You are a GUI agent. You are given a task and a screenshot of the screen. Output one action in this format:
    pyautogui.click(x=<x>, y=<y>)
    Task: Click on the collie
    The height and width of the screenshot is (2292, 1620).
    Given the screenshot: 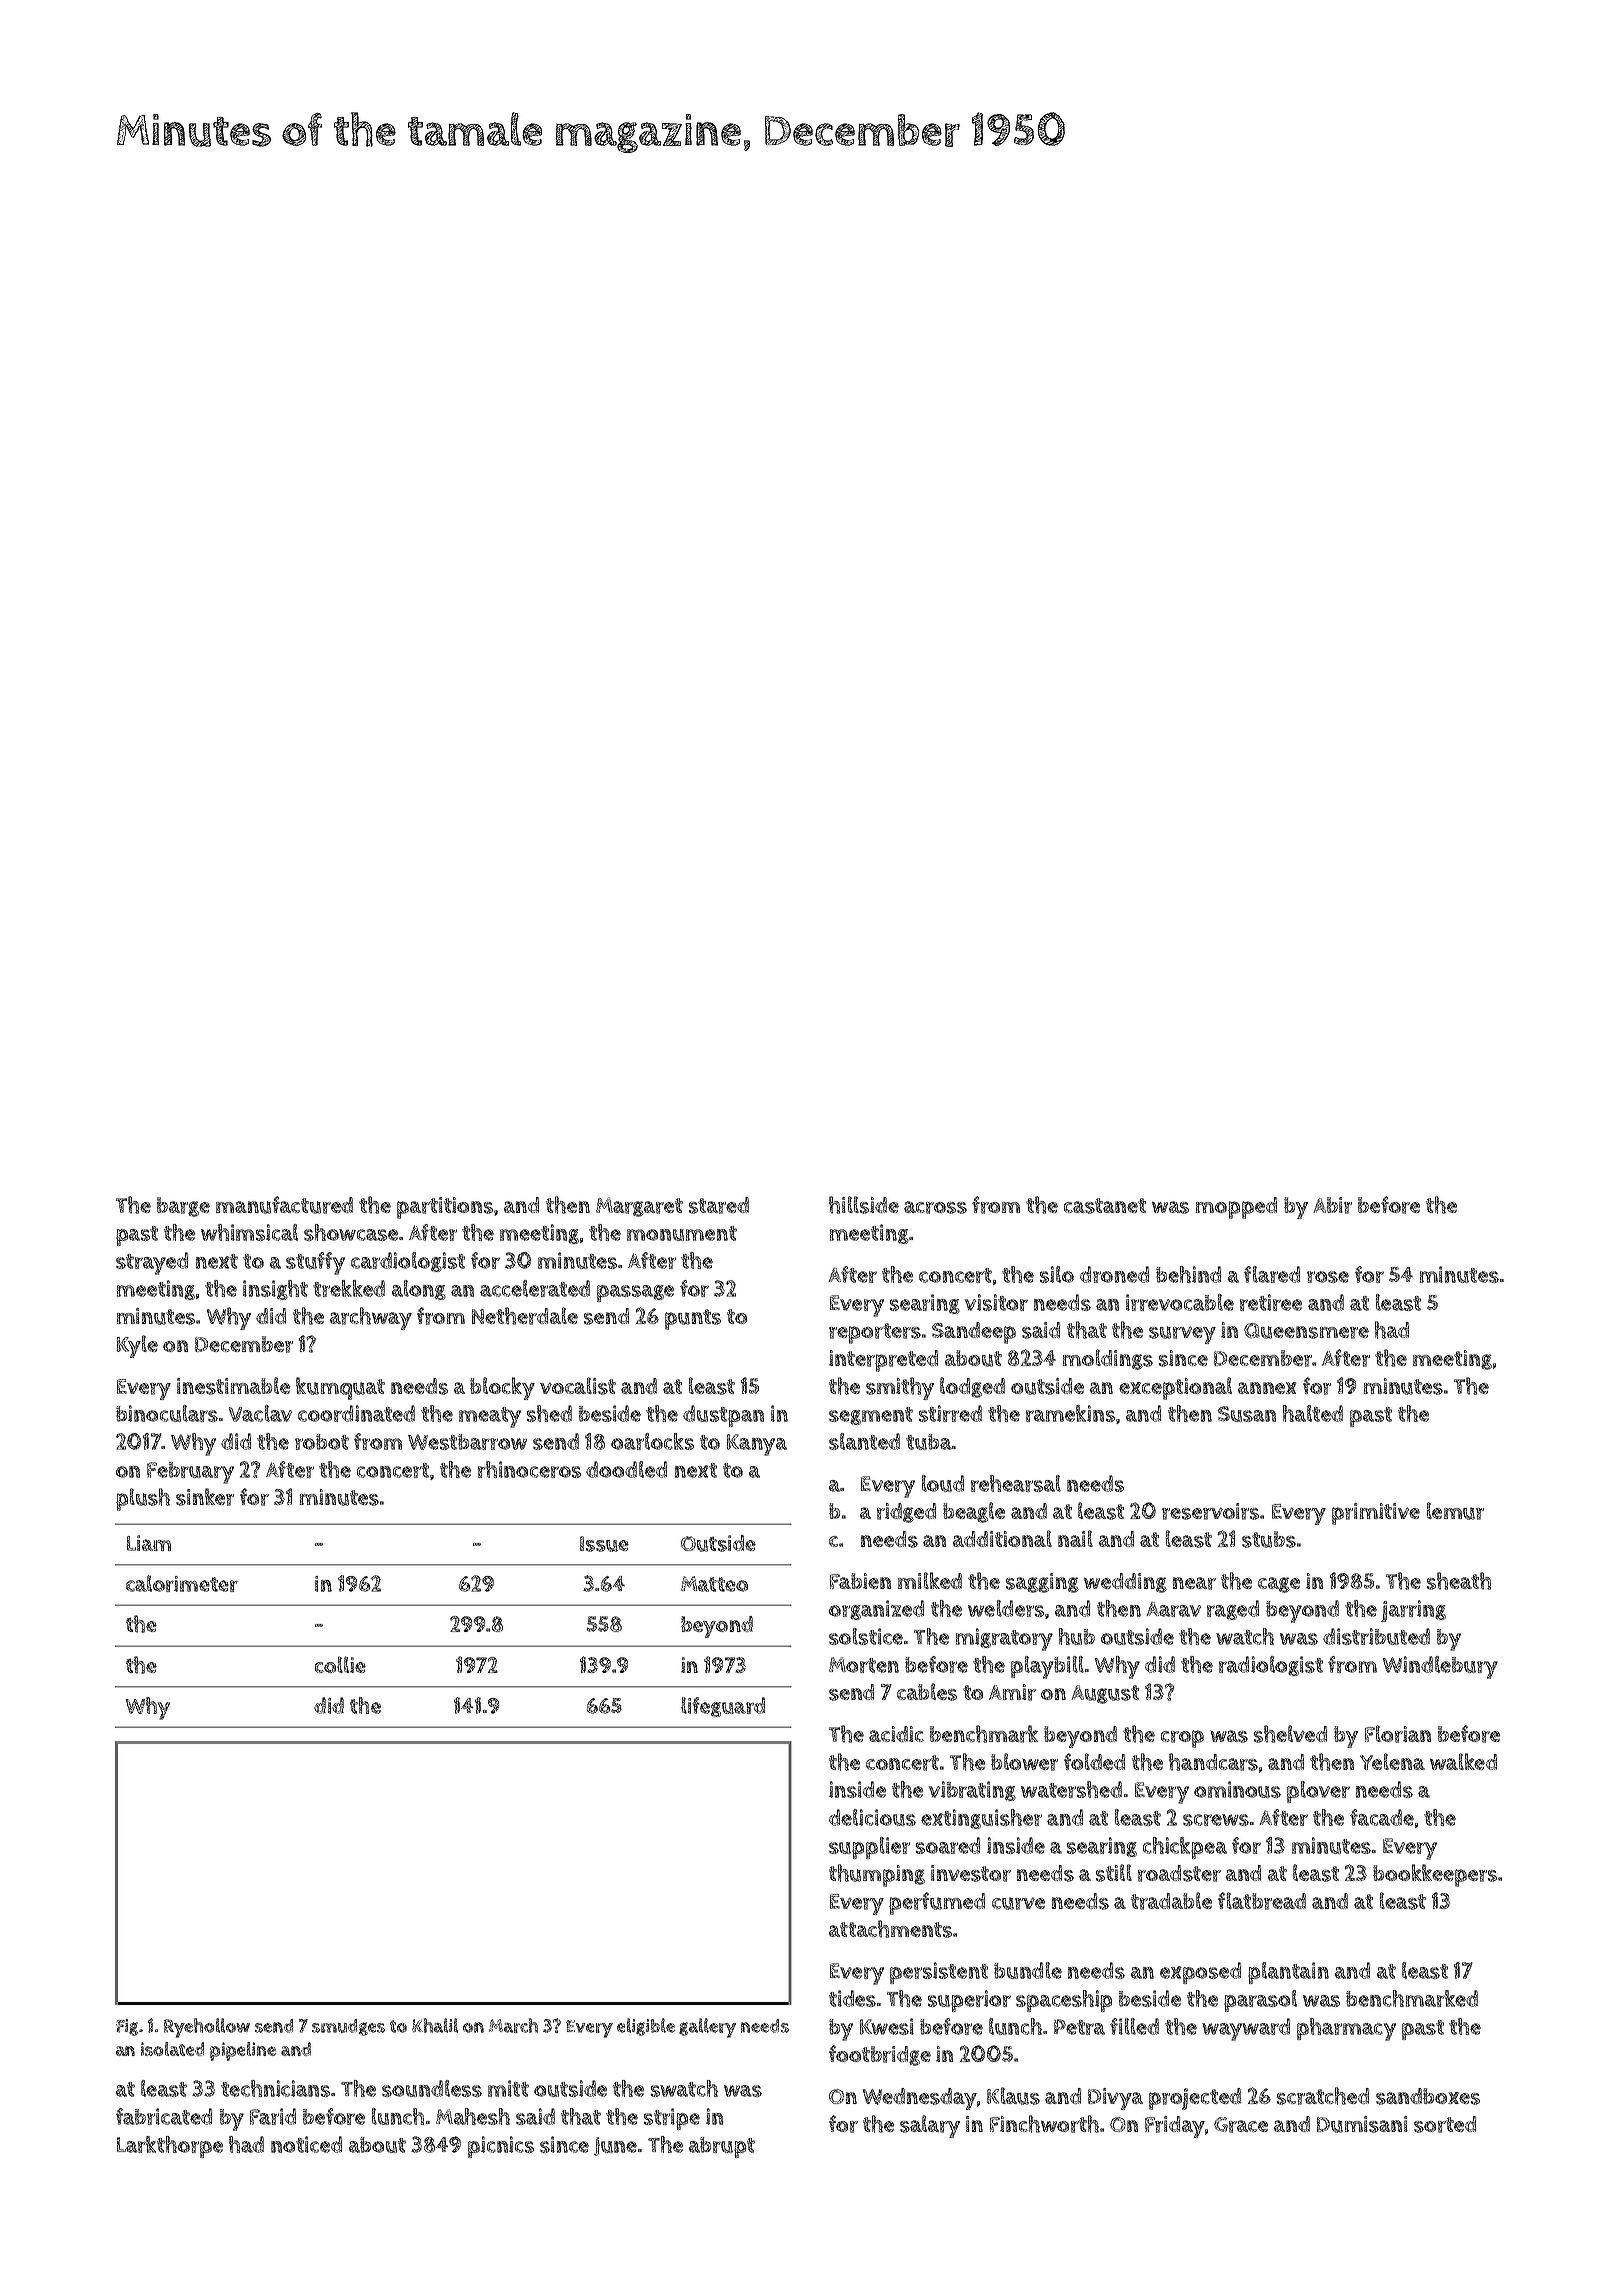 What is the action you would take?
    pyautogui.click(x=340, y=1664)
